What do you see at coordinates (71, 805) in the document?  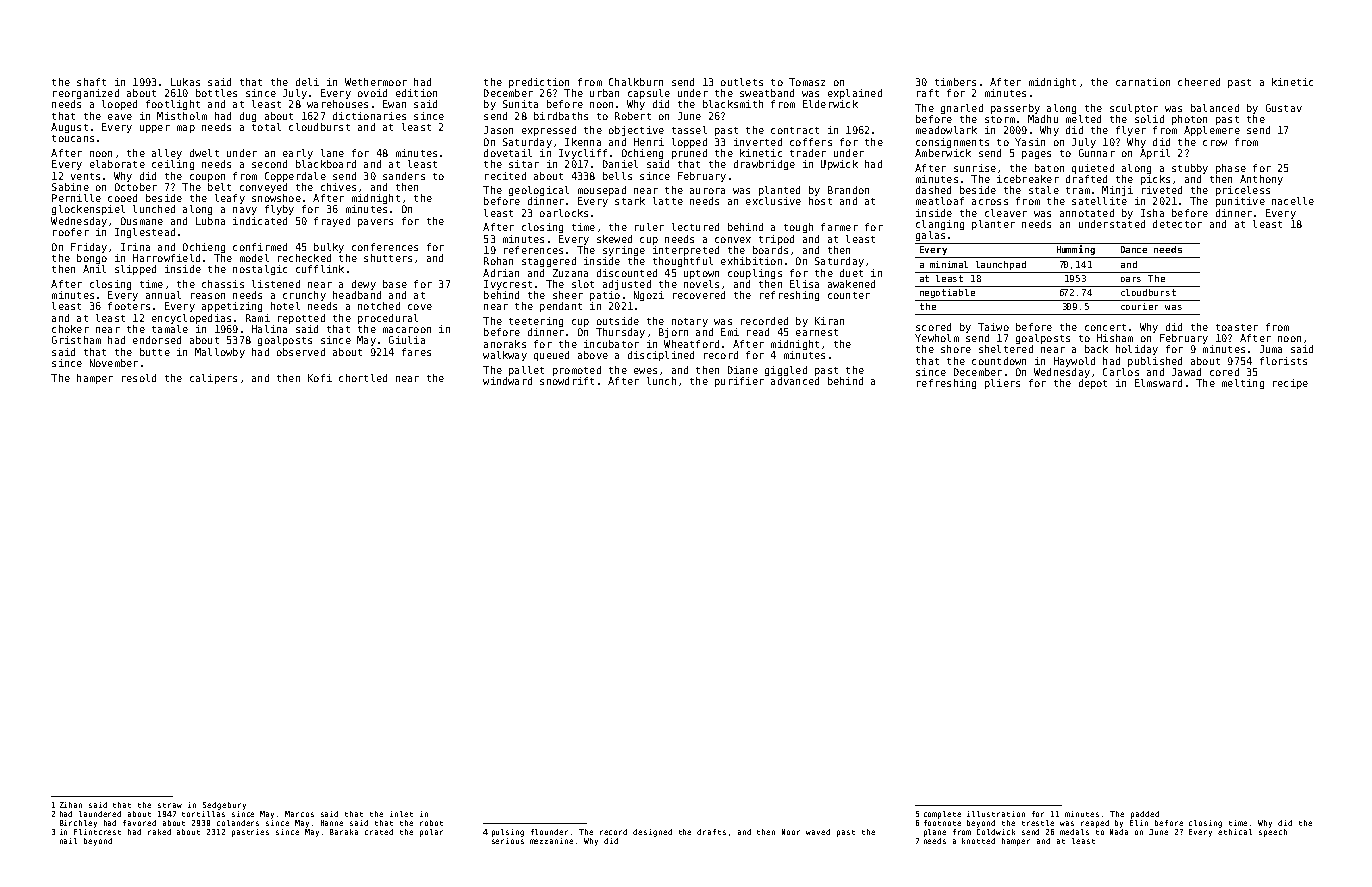 I see `Zihan` at bounding box center [71, 805].
